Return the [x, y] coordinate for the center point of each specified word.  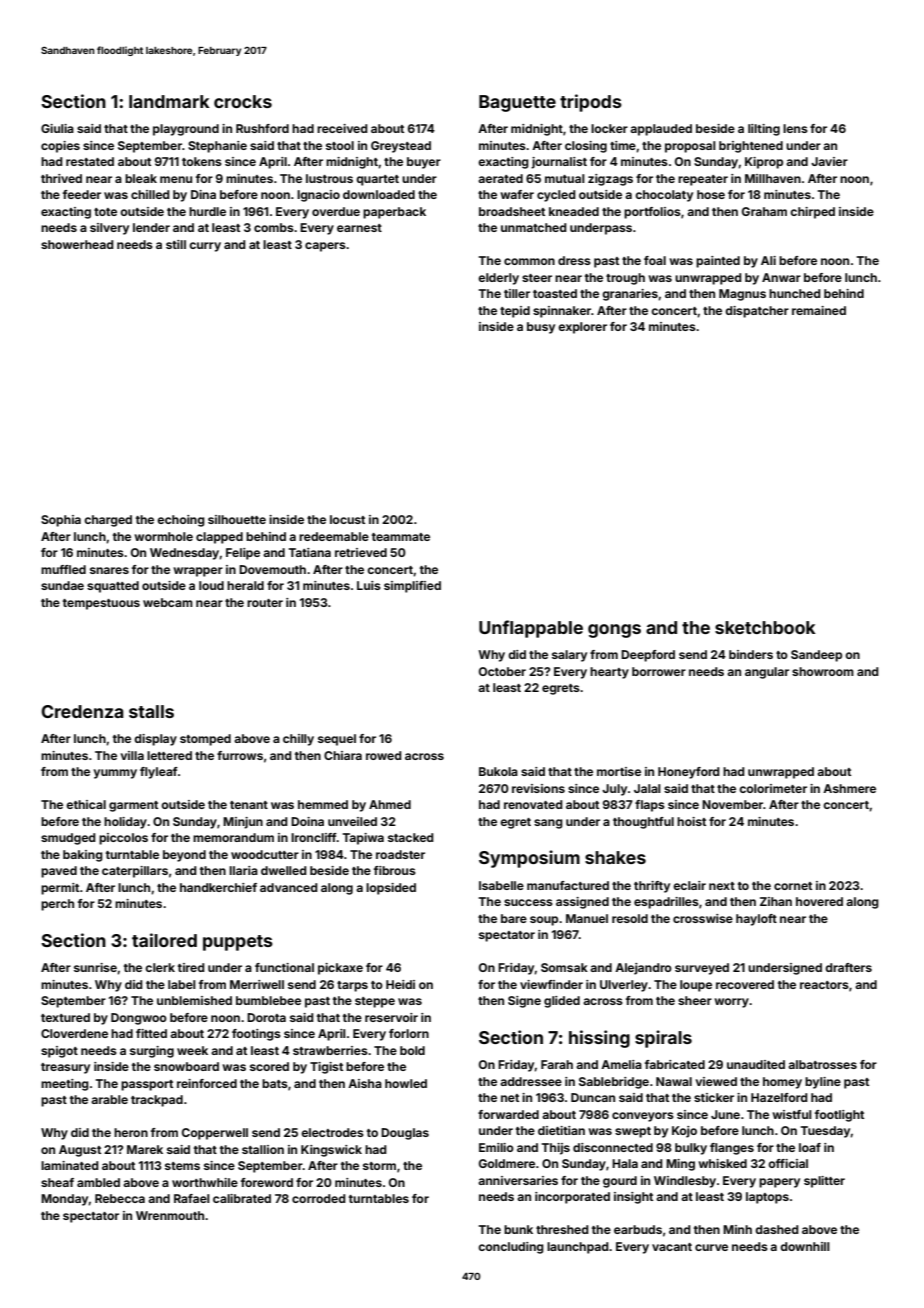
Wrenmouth [170, 1215]
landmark [169, 101]
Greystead [401, 147]
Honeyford [689, 773]
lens [795, 128]
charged [108, 521]
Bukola [498, 771]
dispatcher [757, 312]
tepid [515, 312]
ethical [86, 804]
